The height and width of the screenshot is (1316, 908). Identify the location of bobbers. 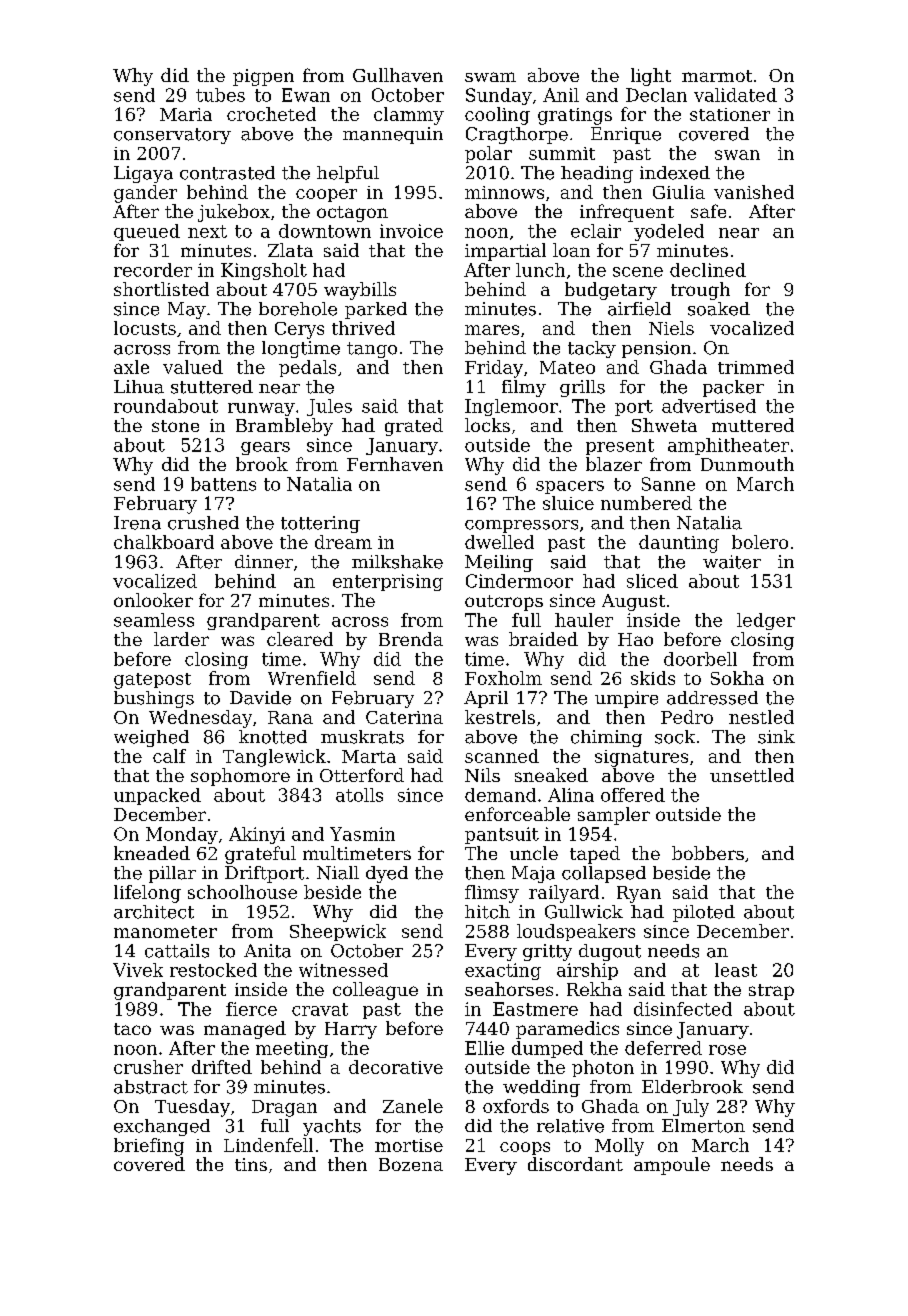
(708, 853).
